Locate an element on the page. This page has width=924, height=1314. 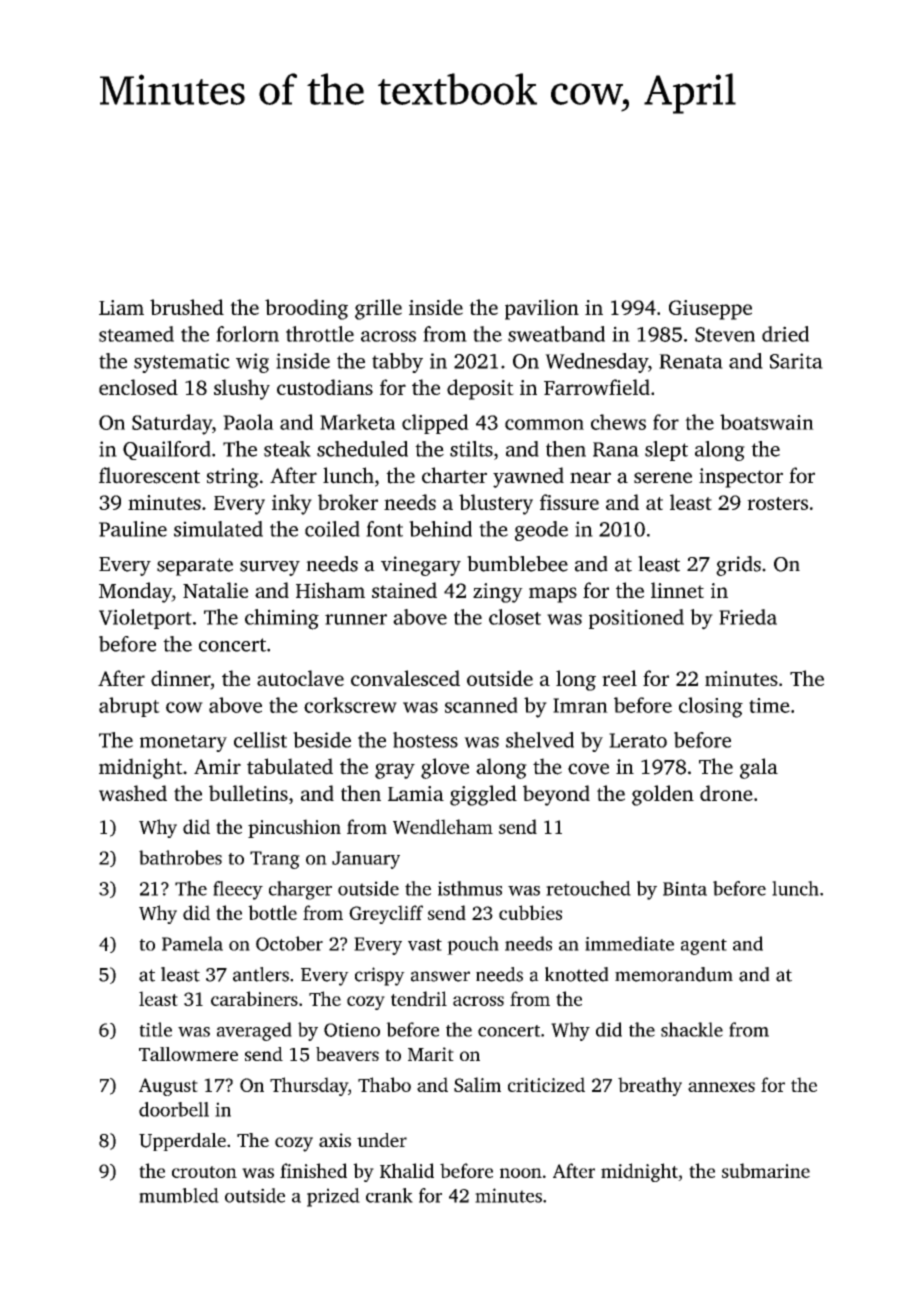
stained is located at coordinates (404, 590).
